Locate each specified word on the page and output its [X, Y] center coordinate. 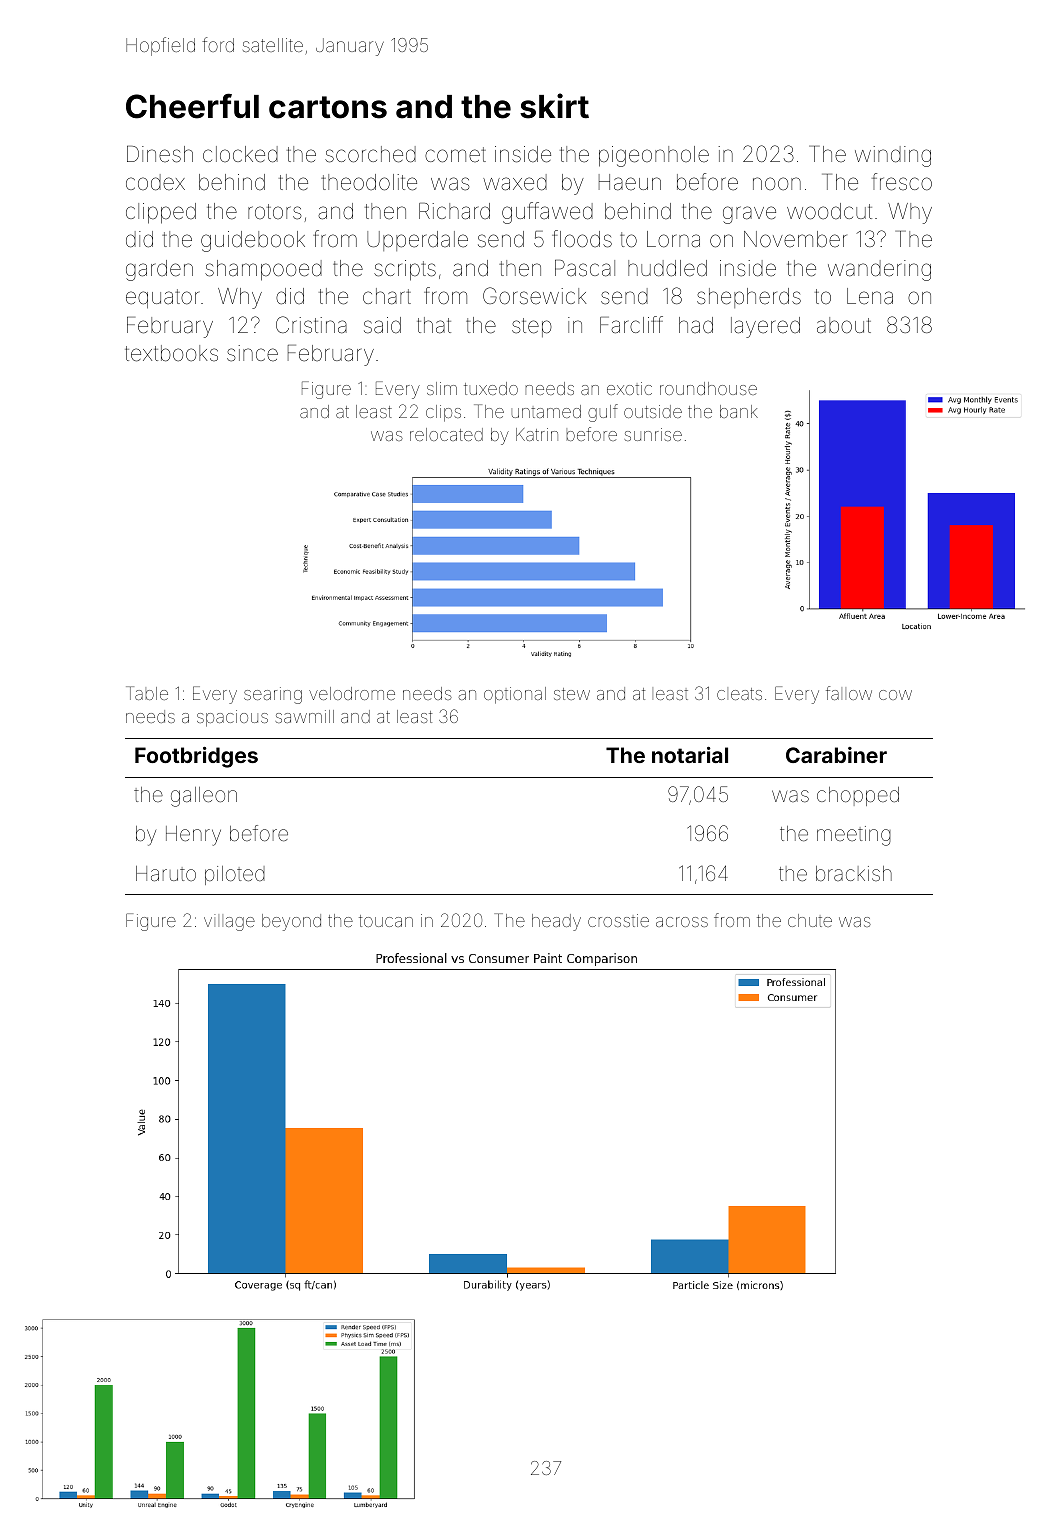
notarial [690, 755]
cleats [739, 694]
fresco [902, 182]
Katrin [537, 434]
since [252, 353]
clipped [161, 213]
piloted [235, 875]
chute [810, 920]
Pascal [585, 268]
